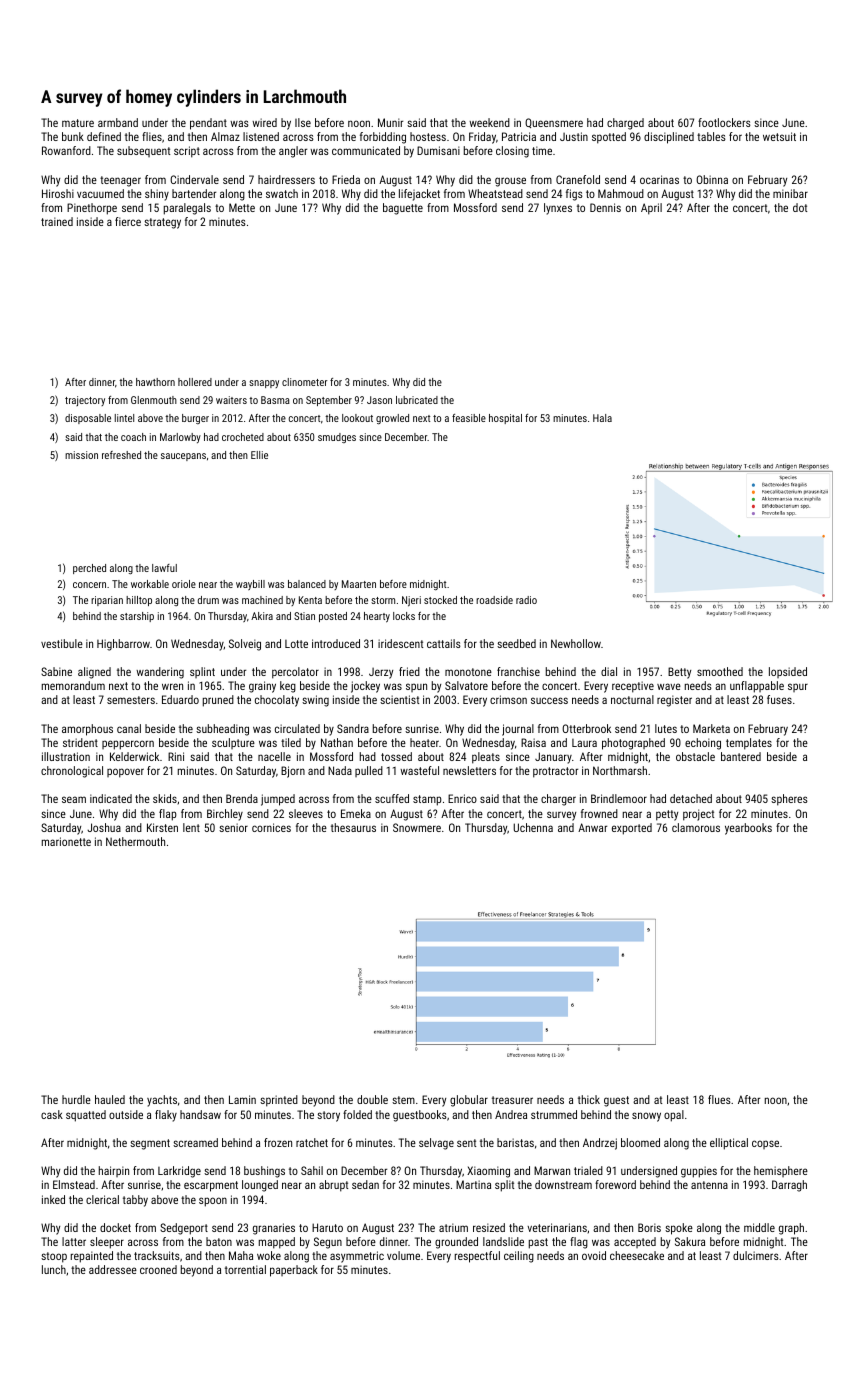 The image size is (849, 1400). What do you see at coordinates (403, 1100) in the screenshot?
I see `stem` at bounding box center [403, 1100].
